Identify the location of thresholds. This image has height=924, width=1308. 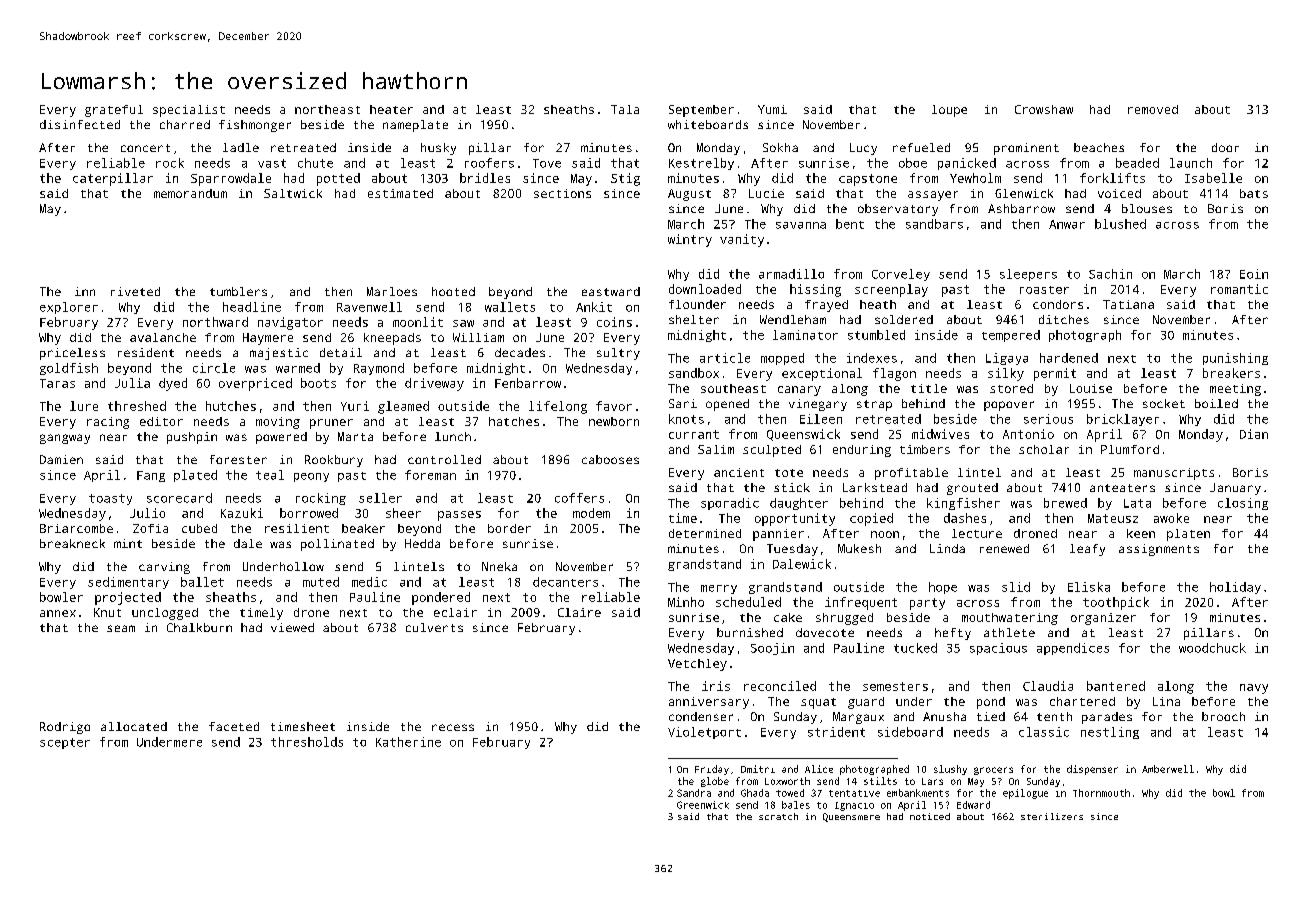
(307, 742).
